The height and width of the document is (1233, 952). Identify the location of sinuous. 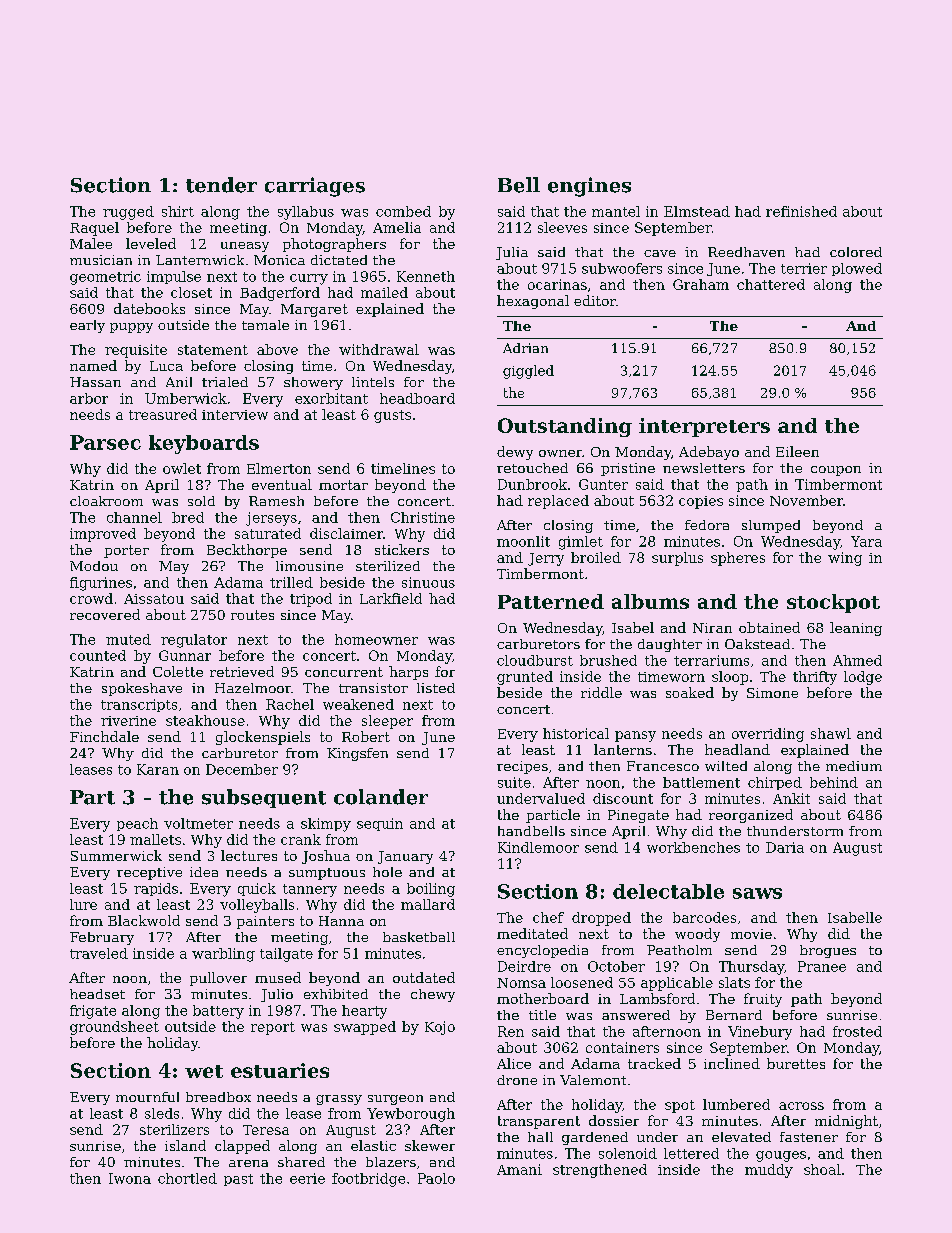
(428, 582).
